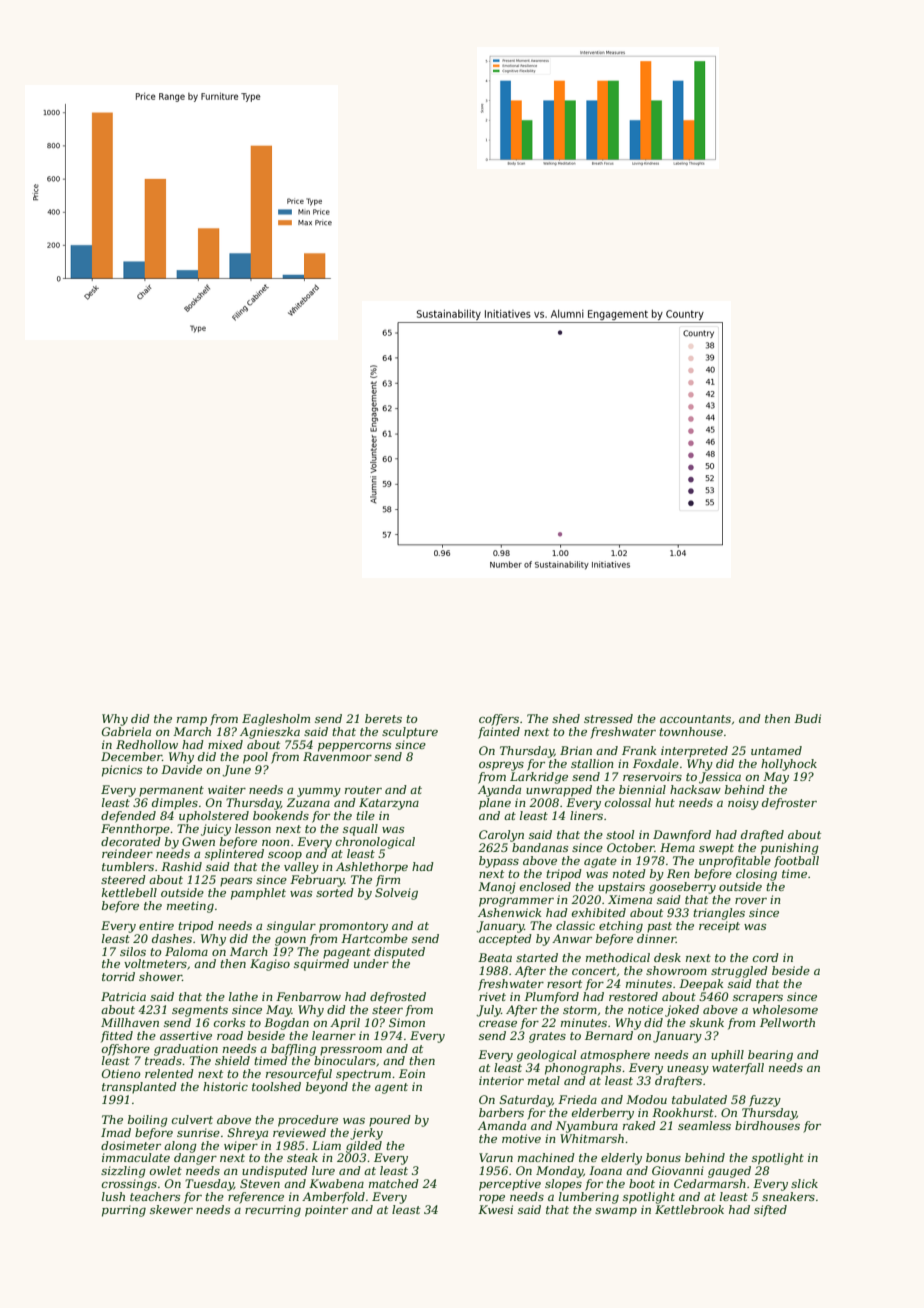 The height and width of the screenshot is (1308, 924). Describe the element at coordinates (807, 718) in the screenshot. I see `Budi` at that location.
